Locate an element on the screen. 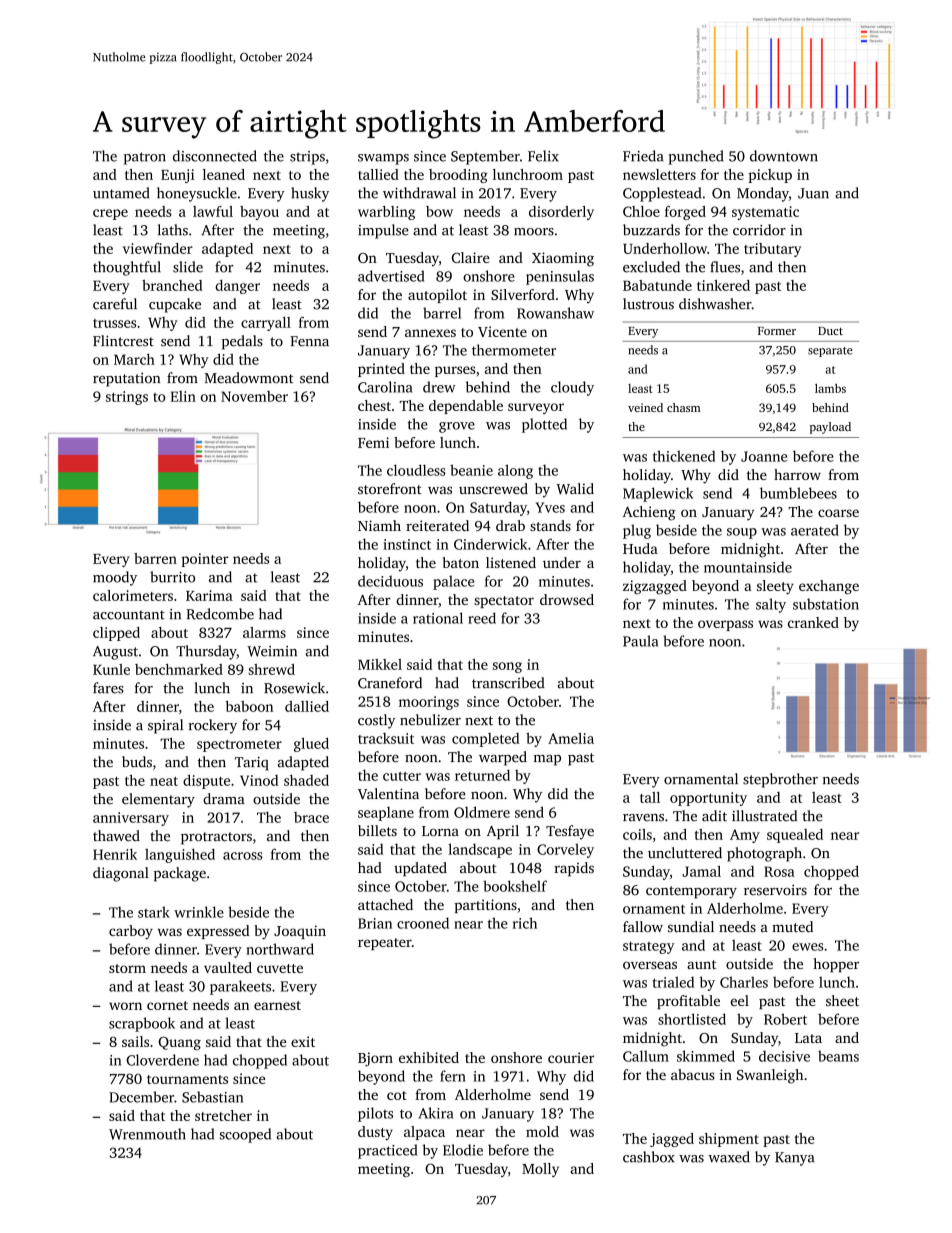  Duct is located at coordinates (830, 331).
